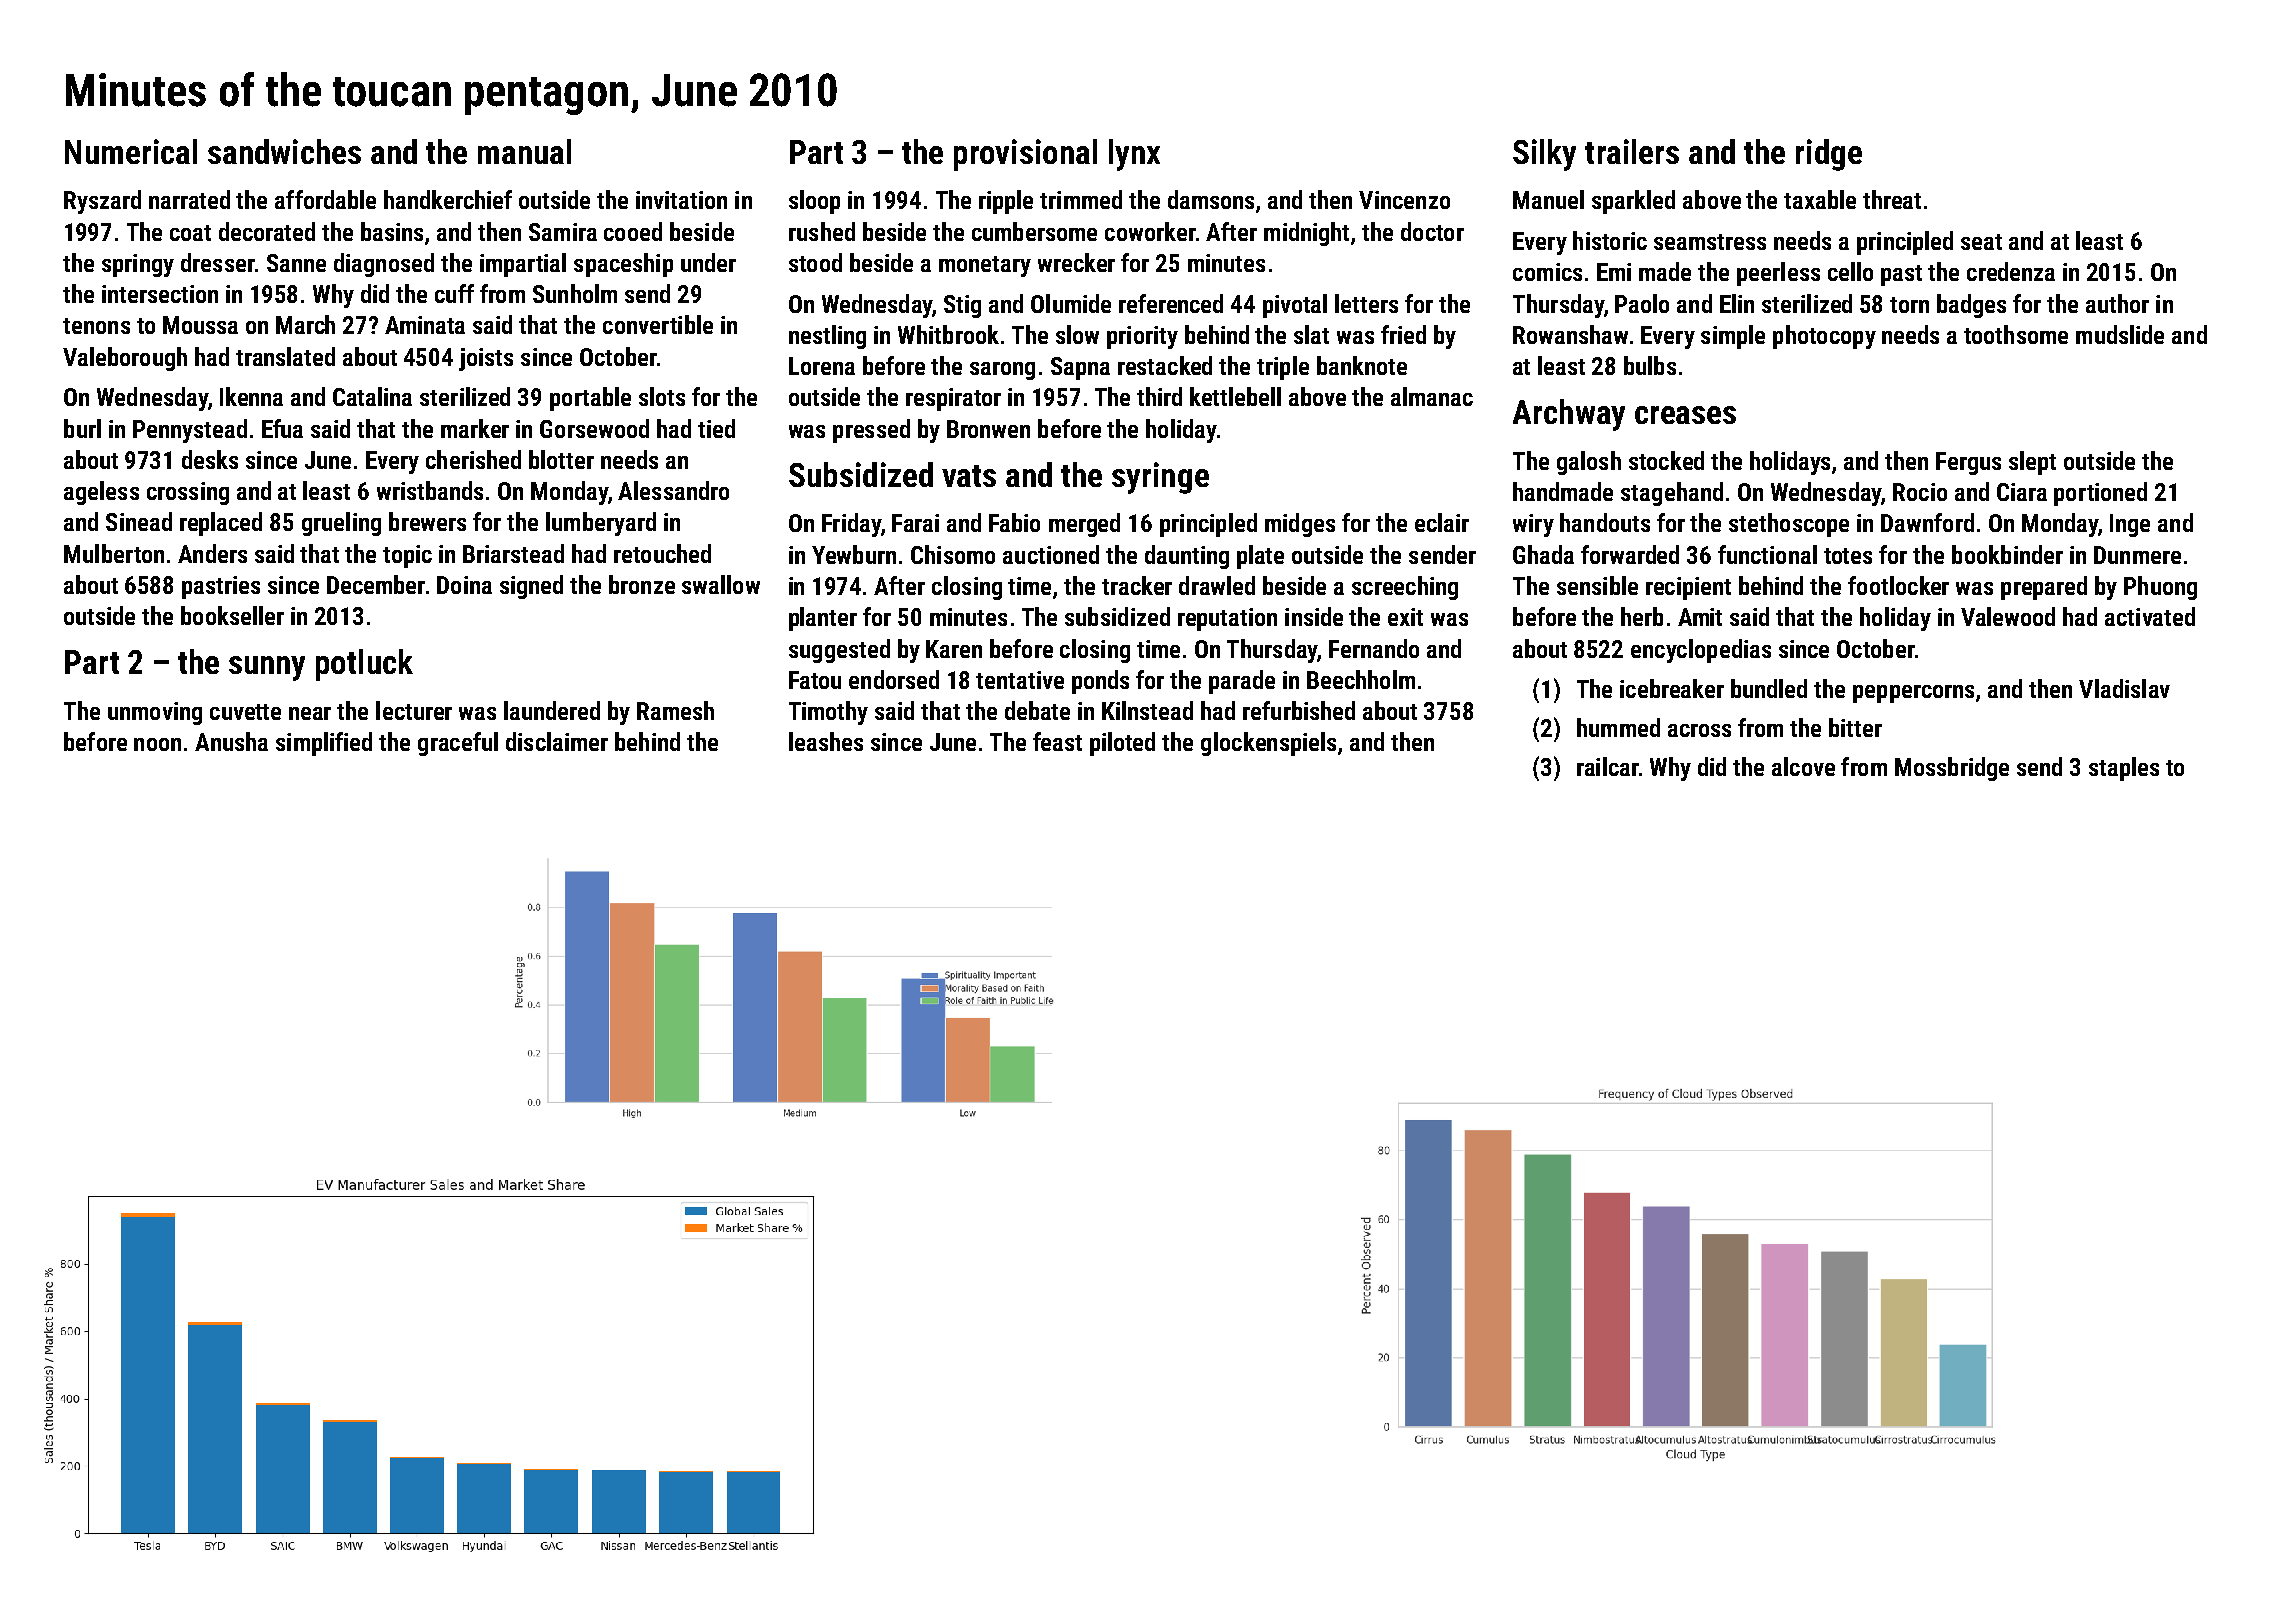 Image resolution: width=2273 pixels, height=1607 pixels. Describe the element at coordinates (1824, 337) in the page. I see `photocopy` at that location.
